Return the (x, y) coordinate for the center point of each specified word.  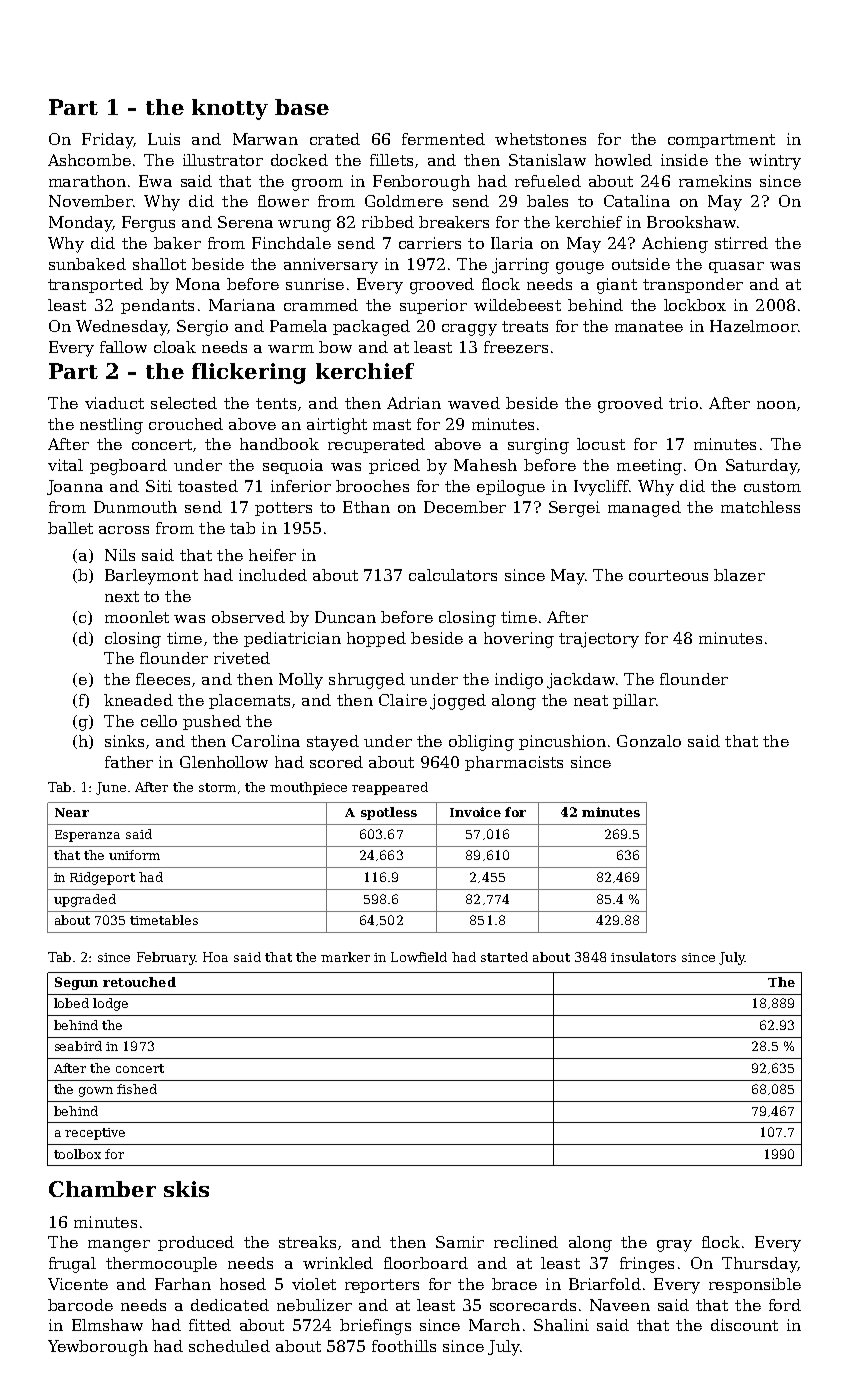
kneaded (138, 700)
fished (137, 1089)
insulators (643, 957)
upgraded (85, 900)
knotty (230, 109)
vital (65, 465)
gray (674, 1246)
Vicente (78, 1284)
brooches (372, 486)
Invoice (475, 812)
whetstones (540, 139)
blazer (739, 575)
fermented (443, 139)
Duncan (345, 617)
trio (683, 403)
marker (345, 957)
